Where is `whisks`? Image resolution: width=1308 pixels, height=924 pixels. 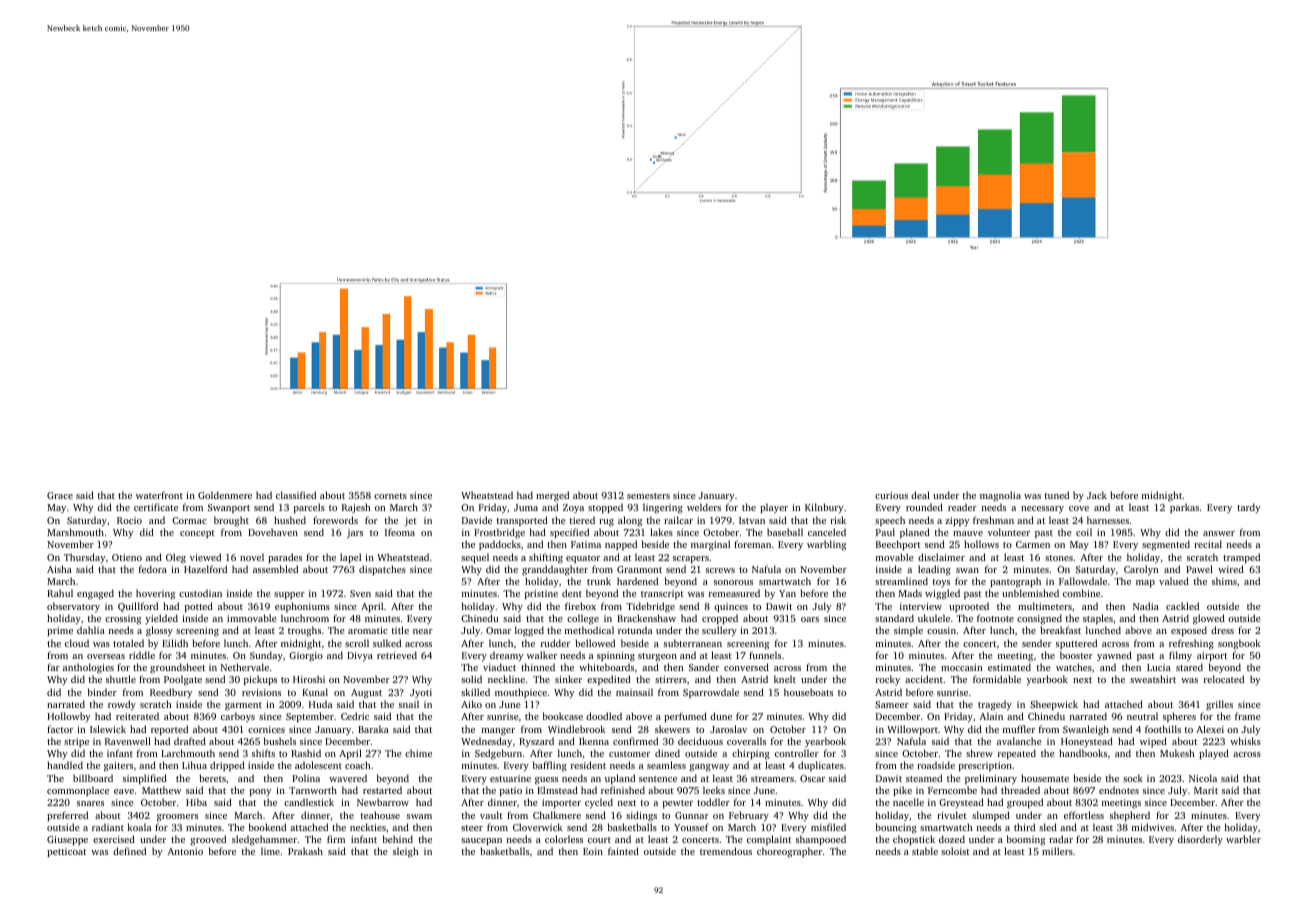
whisks is located at coordinates (1245, 741).
